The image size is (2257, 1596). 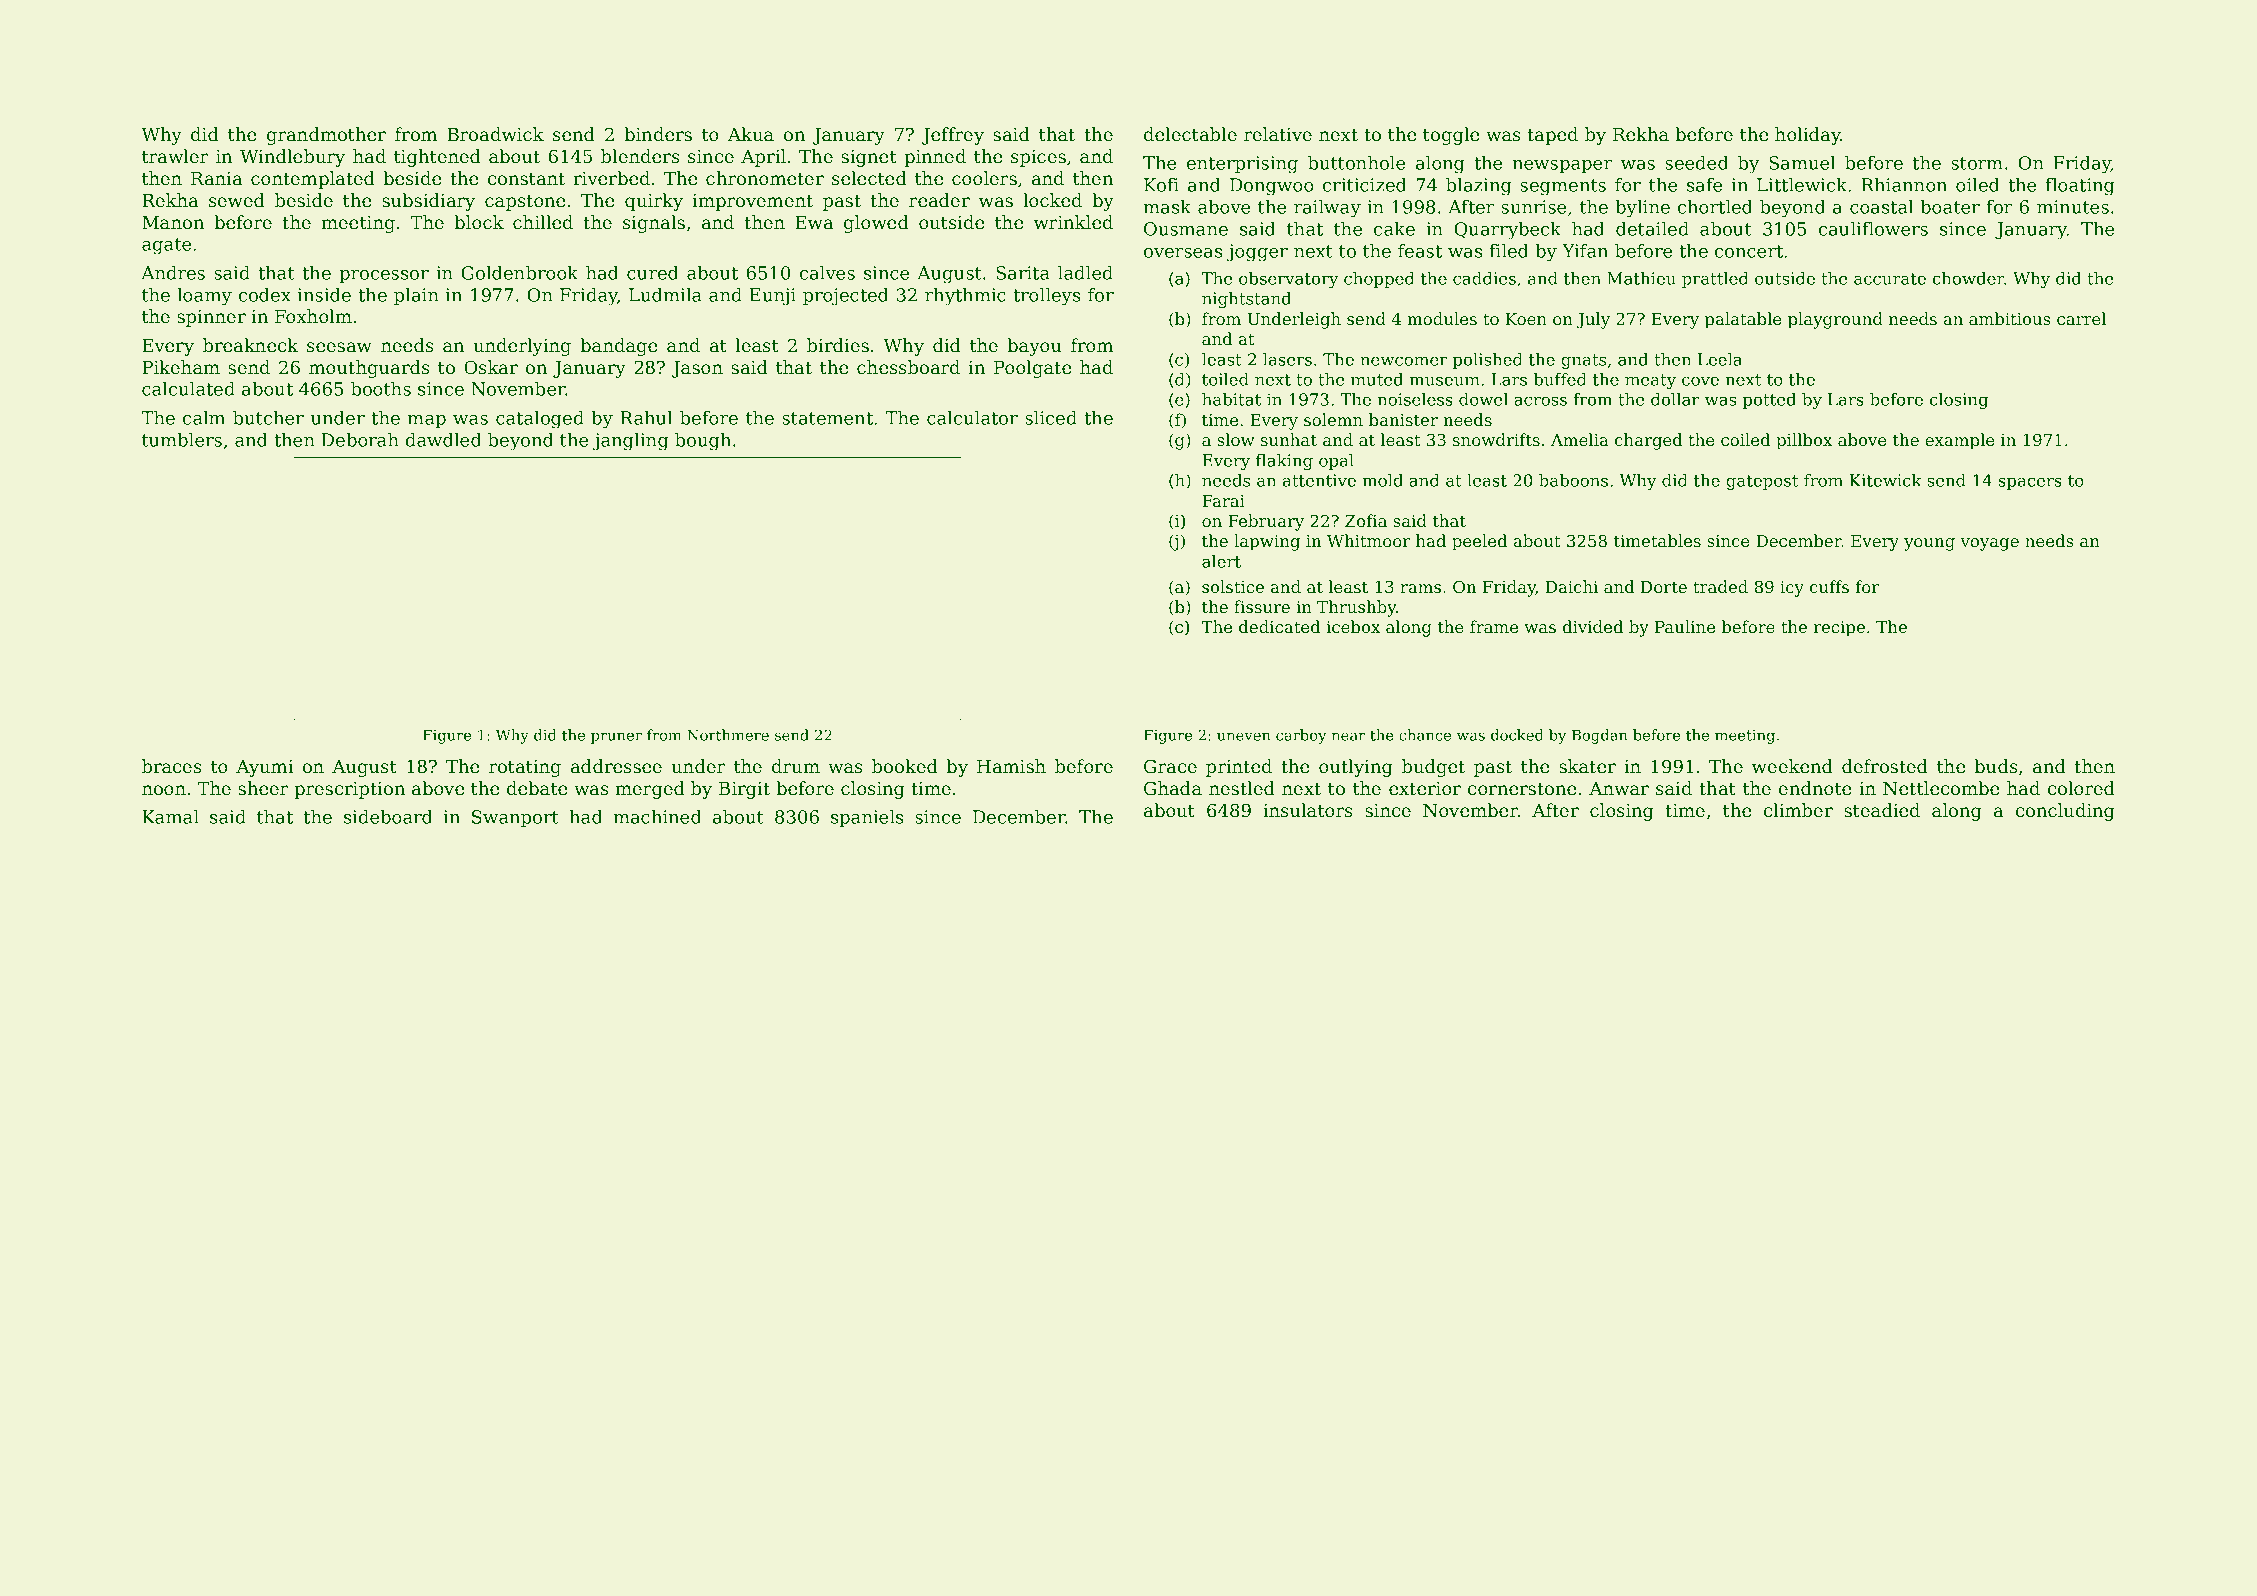 What do you see at coordinates (1278, 134) in the screenshot?
I see `relative` at bounding box center [1278, 134].
